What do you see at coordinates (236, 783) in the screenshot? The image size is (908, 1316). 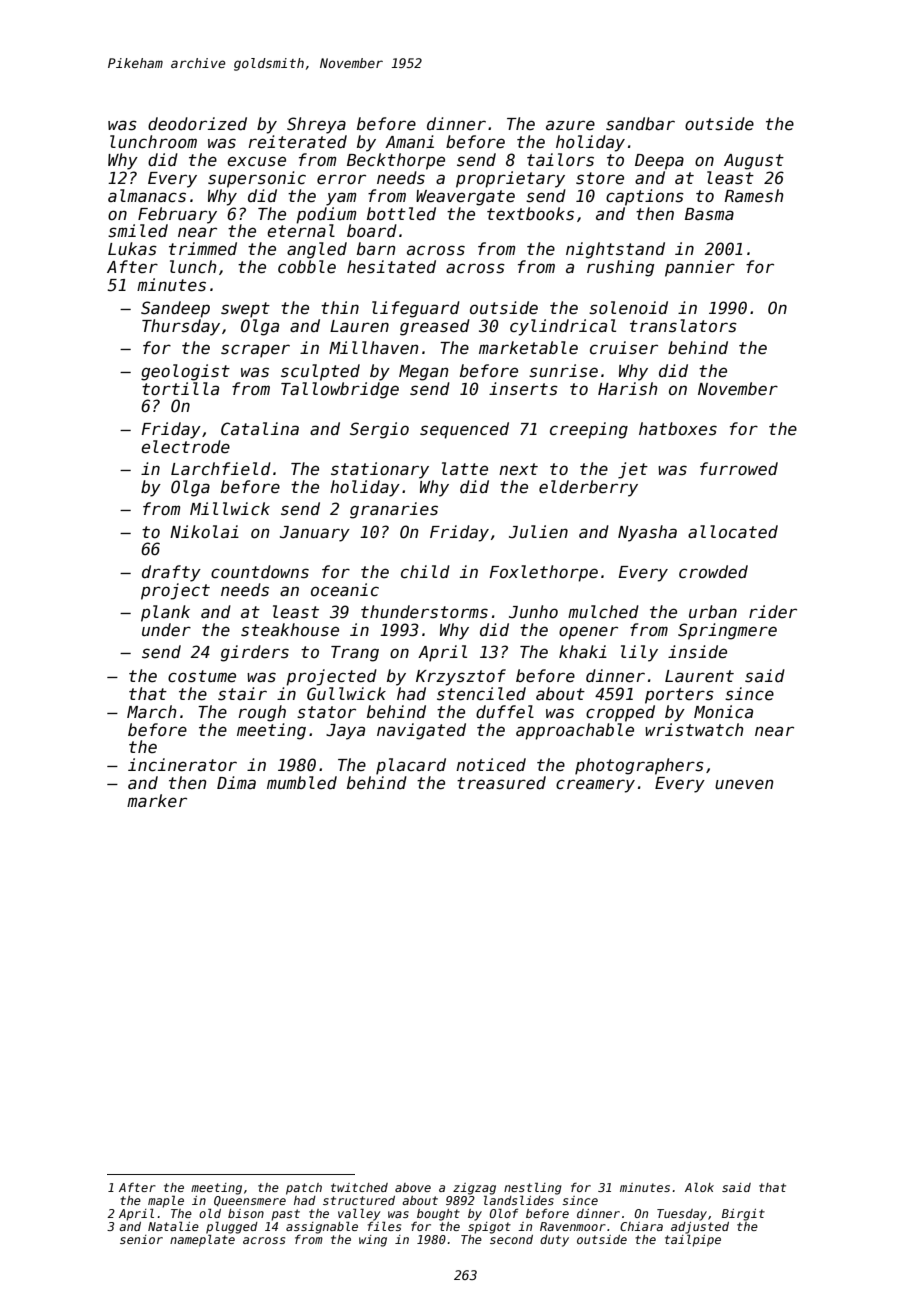 I see `Dima` at bounding box center [236, 783].
